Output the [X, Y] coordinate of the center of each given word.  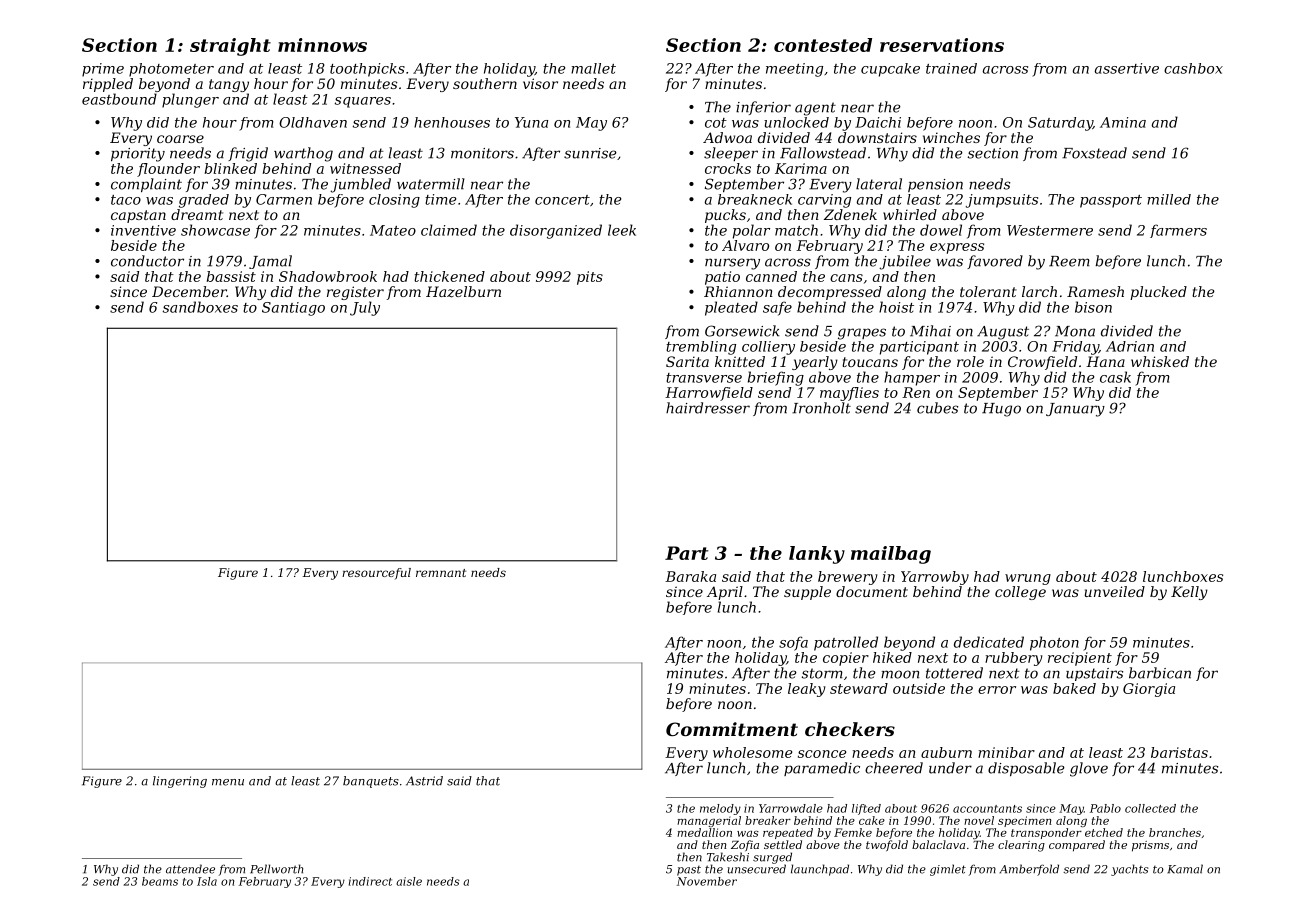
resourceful [376, 574]
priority [138, 155]
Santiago [293, 309]
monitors [482, 153]
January [1075, 410]
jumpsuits [1002, 201]
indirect [370, 881]
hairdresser [708, 408]
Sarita [687, 361]
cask [1115, 377]
